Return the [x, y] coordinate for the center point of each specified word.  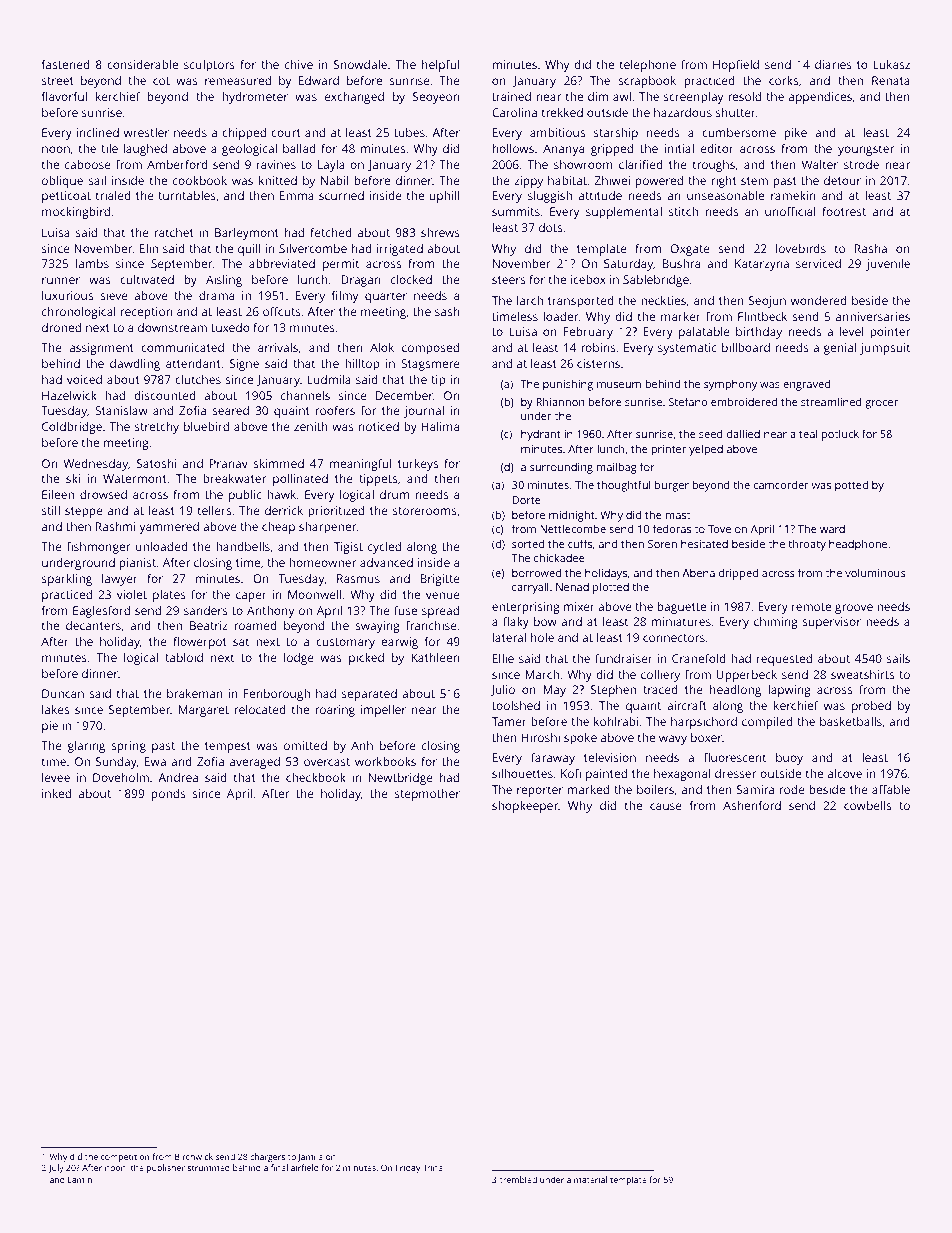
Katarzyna [762, 265]
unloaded [162, 546]
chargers [267, 1157]
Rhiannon [560, 401]
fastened [66, 64]
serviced [818, 263]
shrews [440, 232]
